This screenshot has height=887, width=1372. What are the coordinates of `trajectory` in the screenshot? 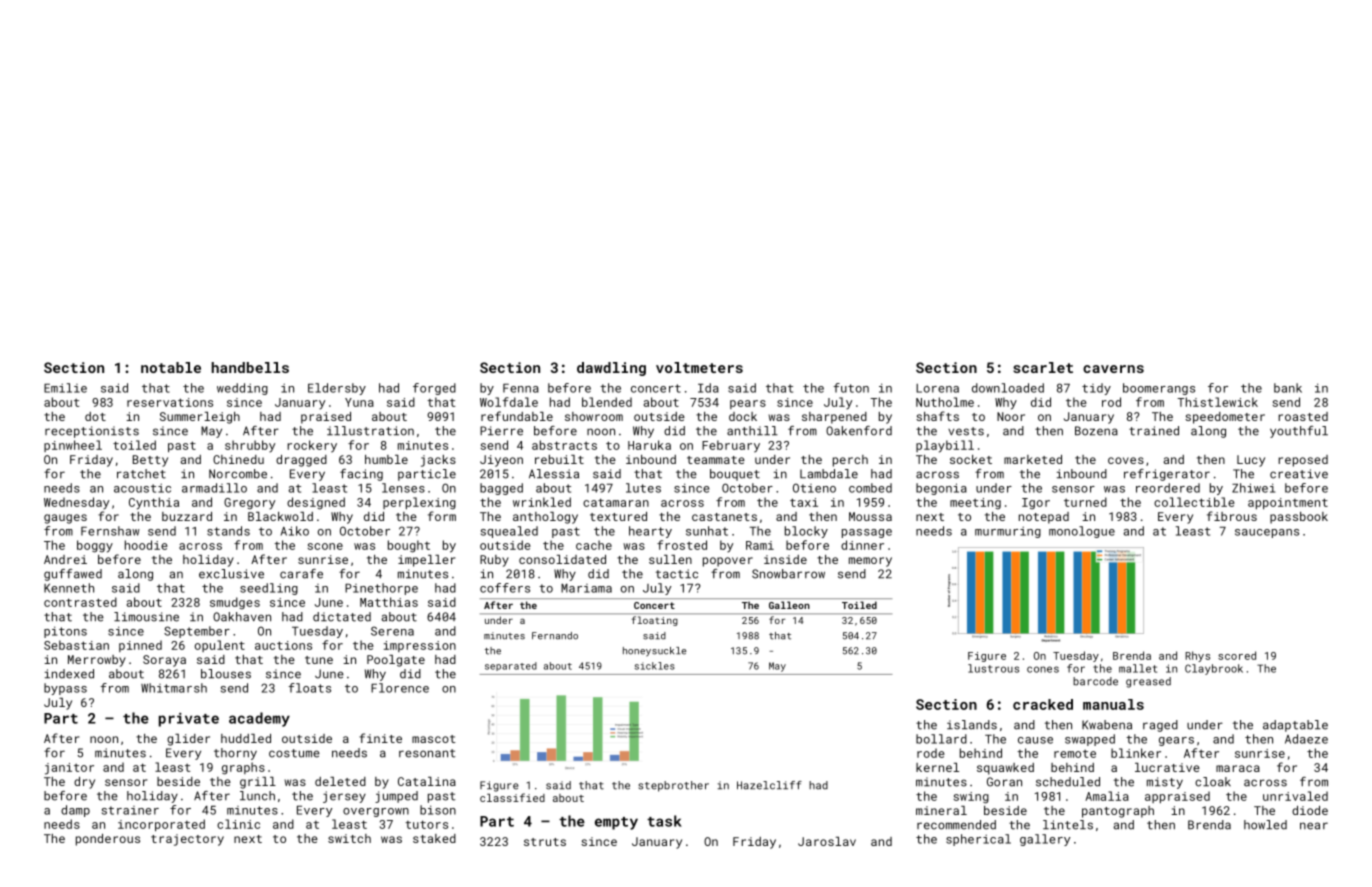 It's located at (187, 840).
